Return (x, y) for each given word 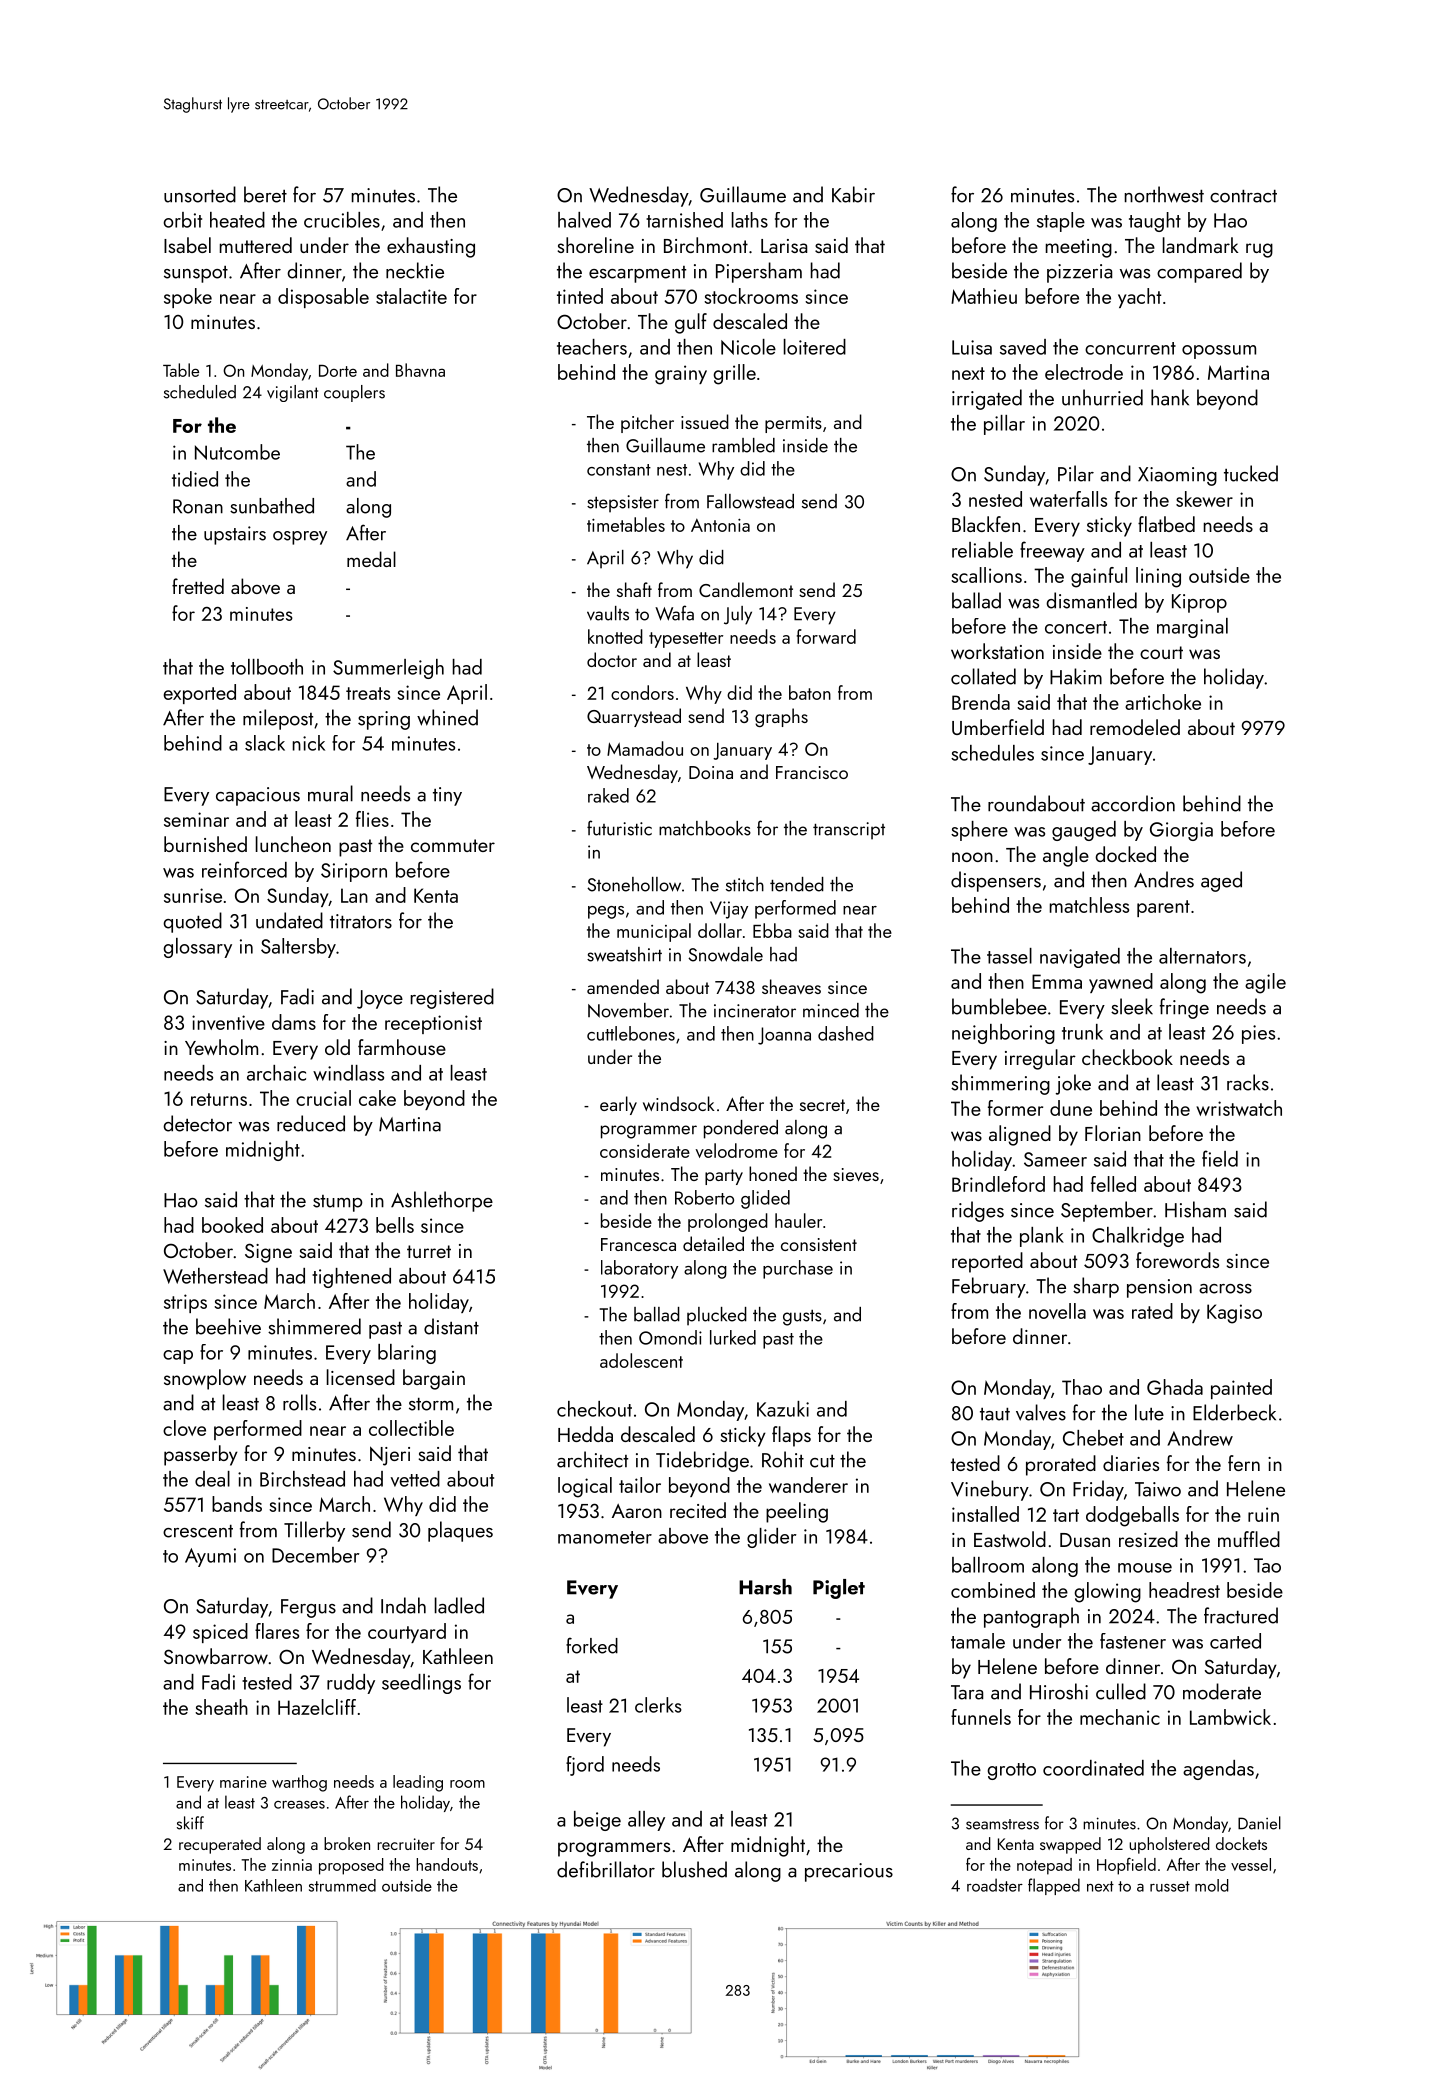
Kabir (853, 194)
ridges (978, 1211)
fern (1244, 1463)
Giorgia (1181, 831)
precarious (849, 1872)
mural (330, 793)
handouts (447, 1864)
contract (1243, 196)
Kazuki (783, 1409)
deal (212, 1479)
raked (608, 795)
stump (338, 1203)
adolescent (641, 1360)
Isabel (187, 245)
